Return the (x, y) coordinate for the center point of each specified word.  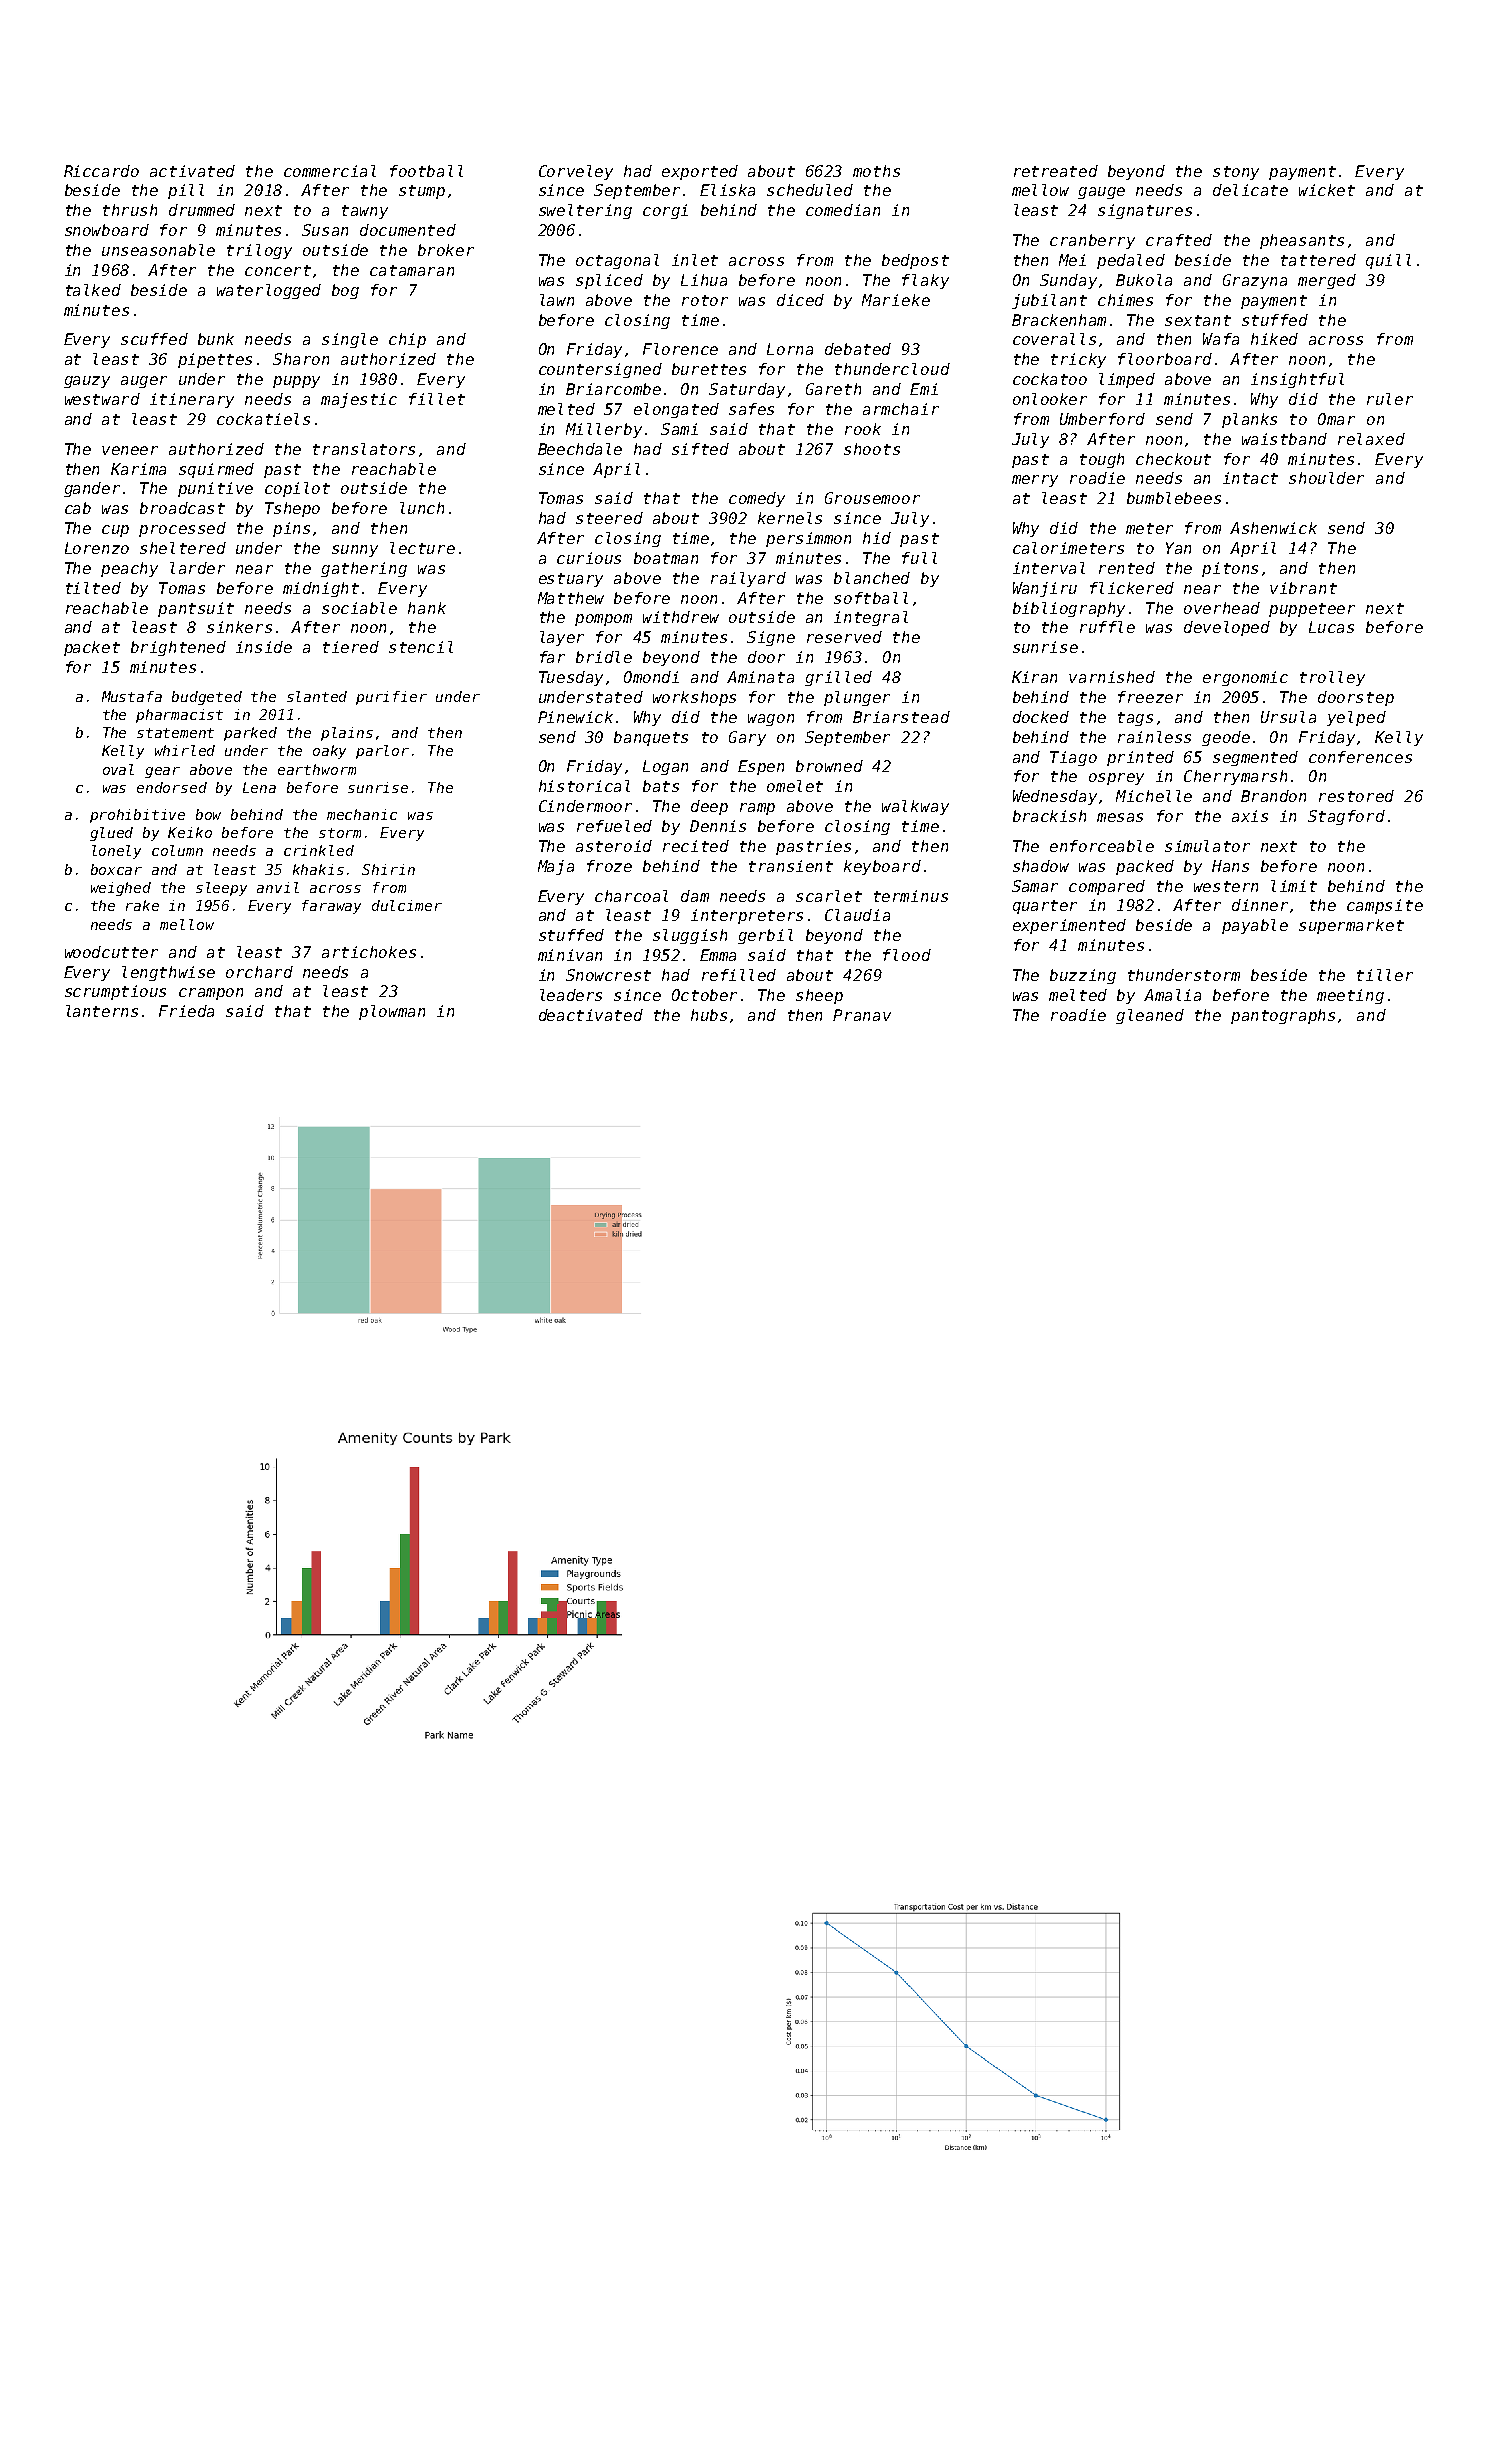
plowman (392, 1012)
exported (700, 172)
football (426, 171)
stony (1236, 173)
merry (1035, 481)
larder (197, 568)
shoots (872, 449)
